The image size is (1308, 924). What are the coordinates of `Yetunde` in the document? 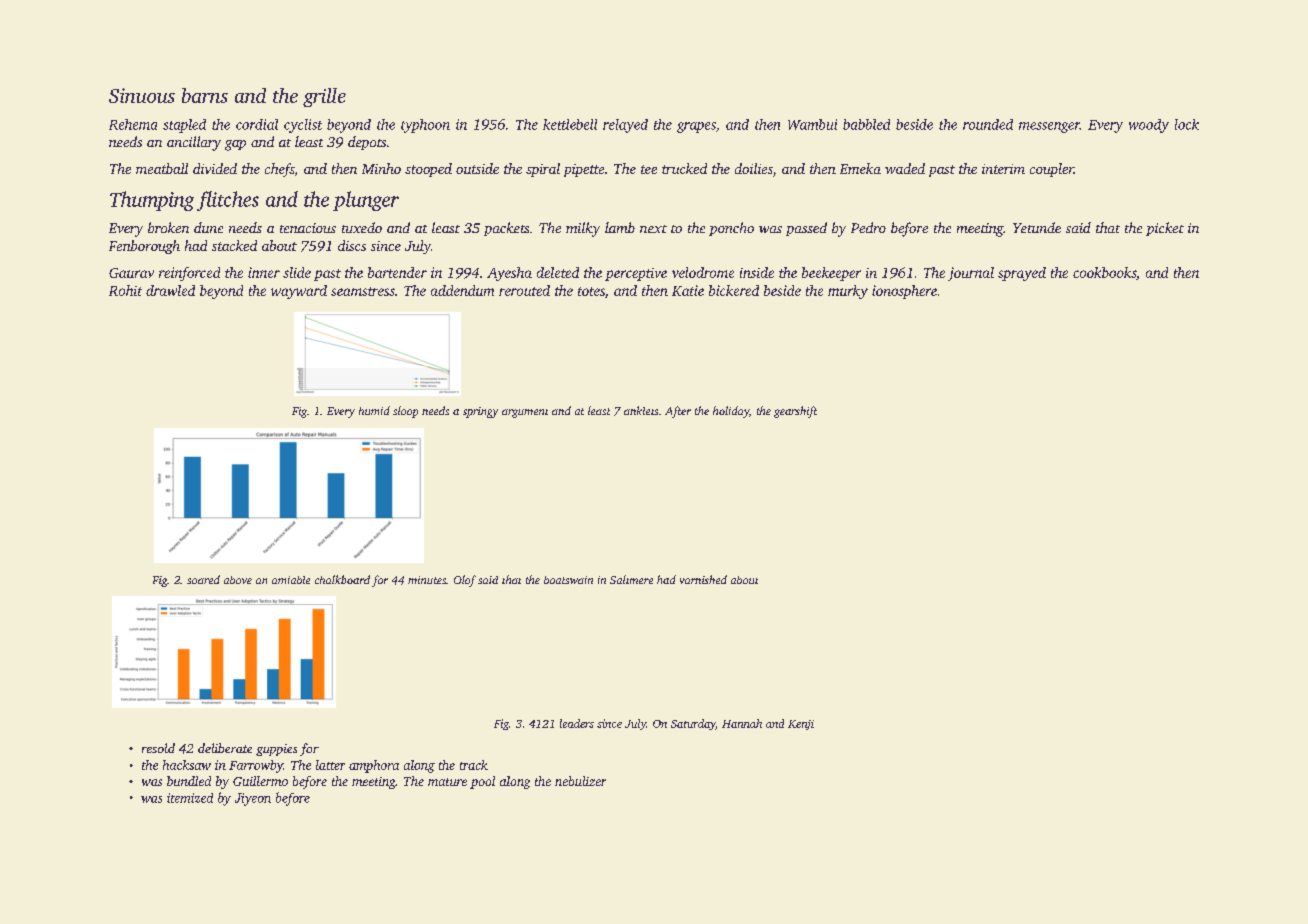 It's located at (1037, 227).
